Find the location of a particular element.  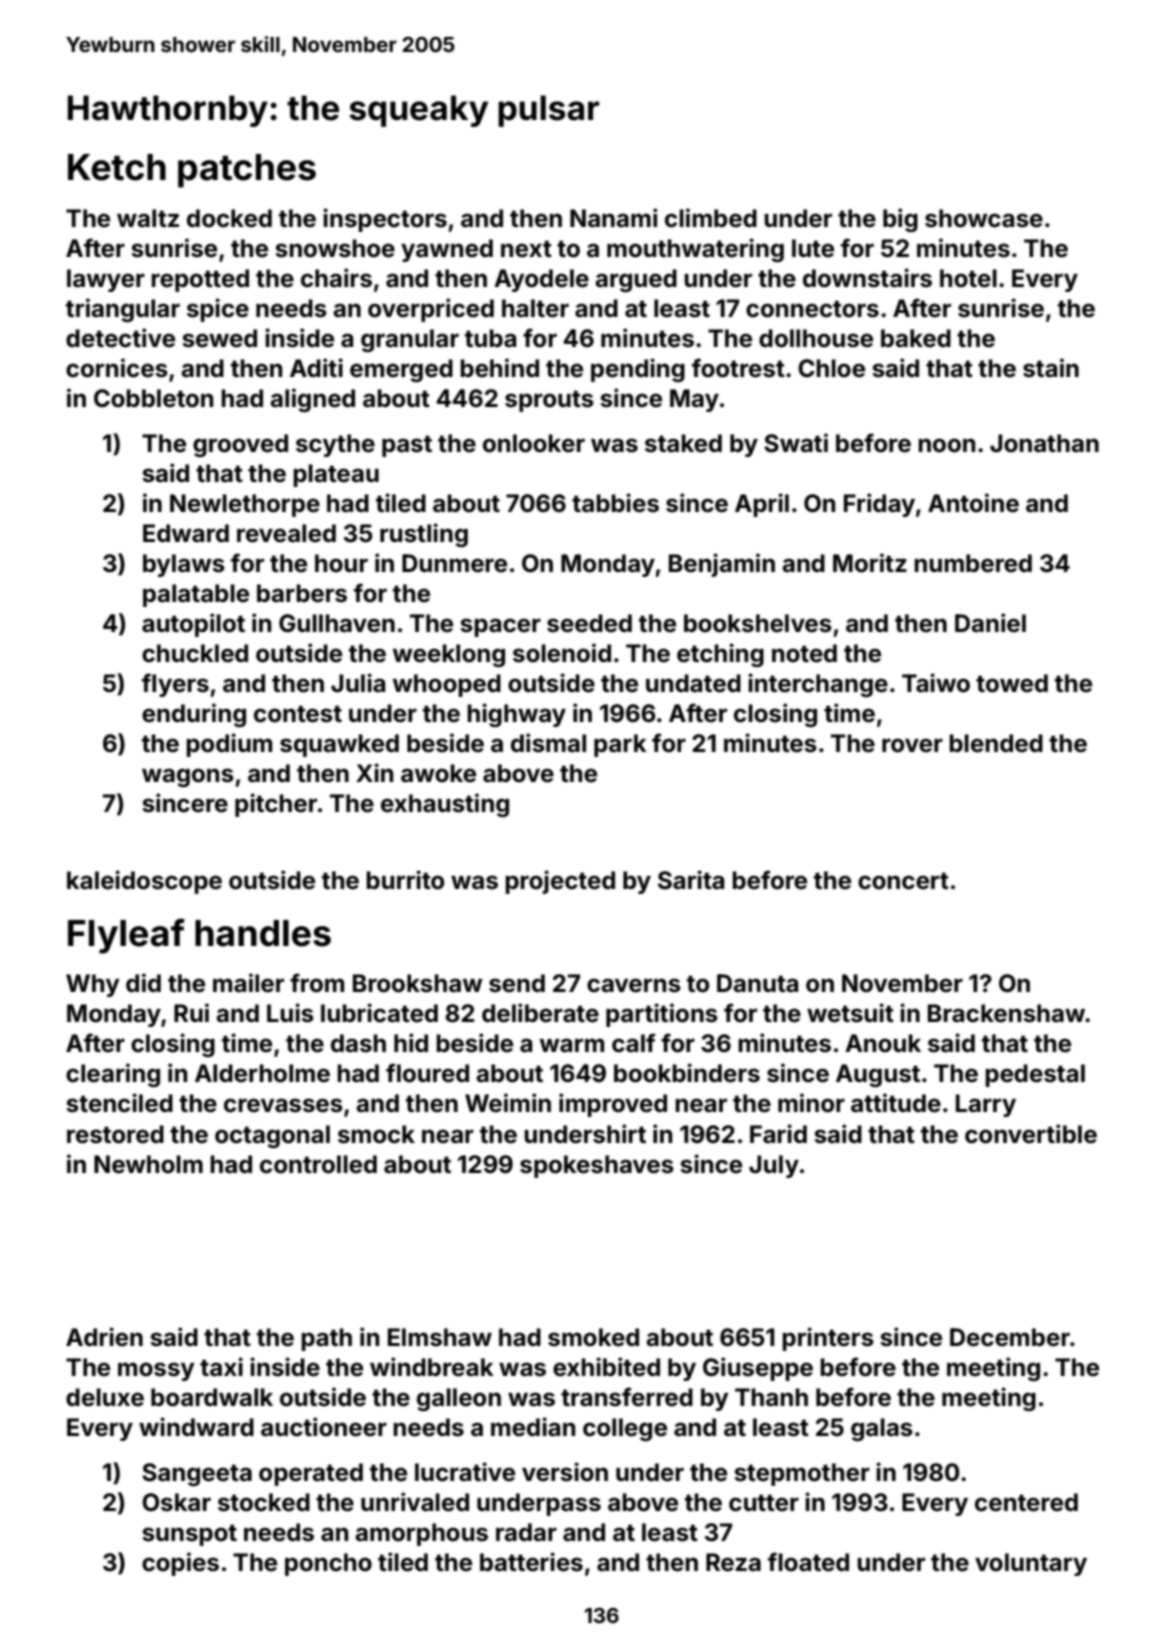

handles is located at coordinates (263, 933).
